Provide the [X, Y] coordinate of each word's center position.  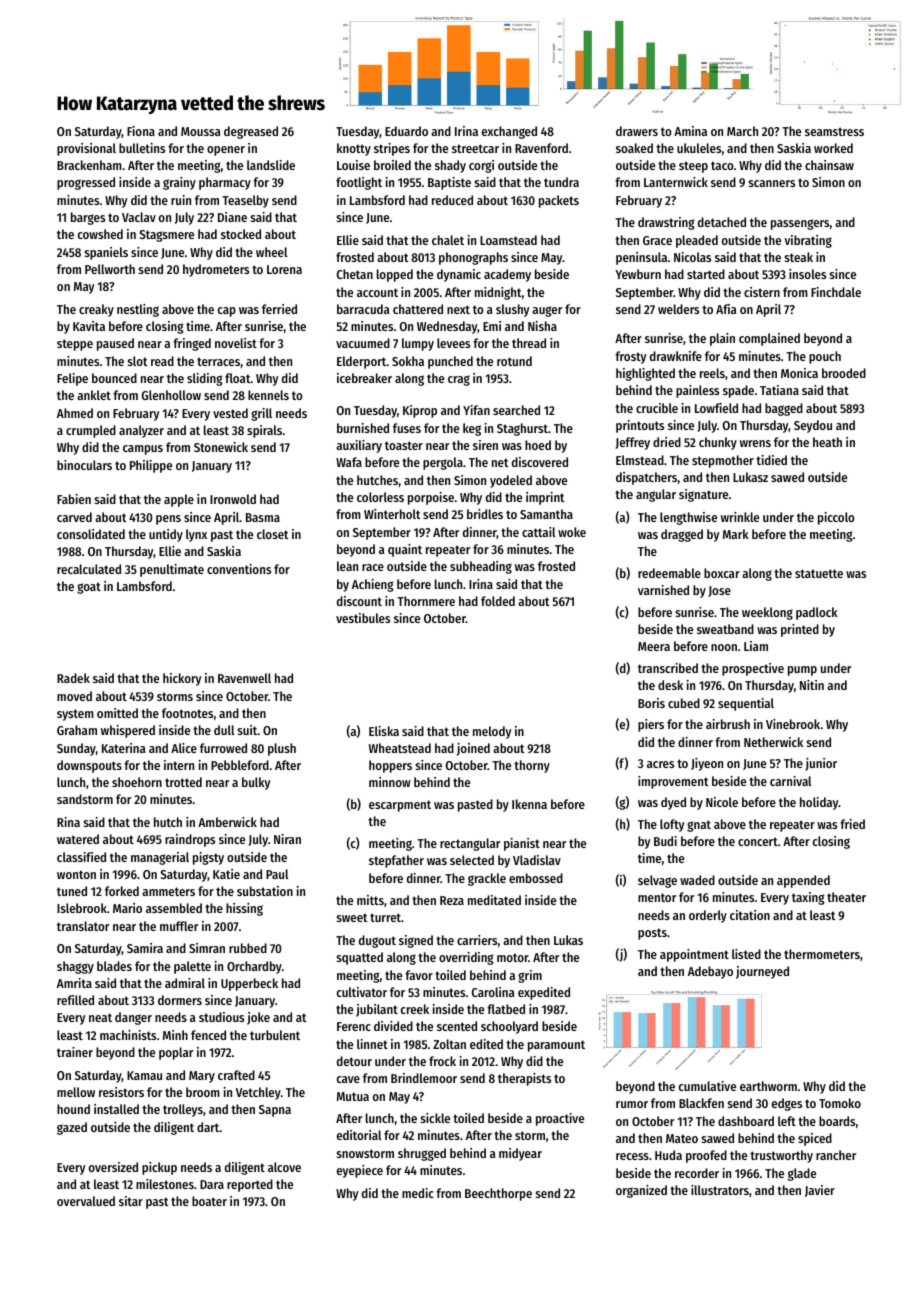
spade [738, 391]
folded [498, 601]
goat [89, 588]
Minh [175, 1035]
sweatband [725, 629]
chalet [448, 240]
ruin [181, 200]
